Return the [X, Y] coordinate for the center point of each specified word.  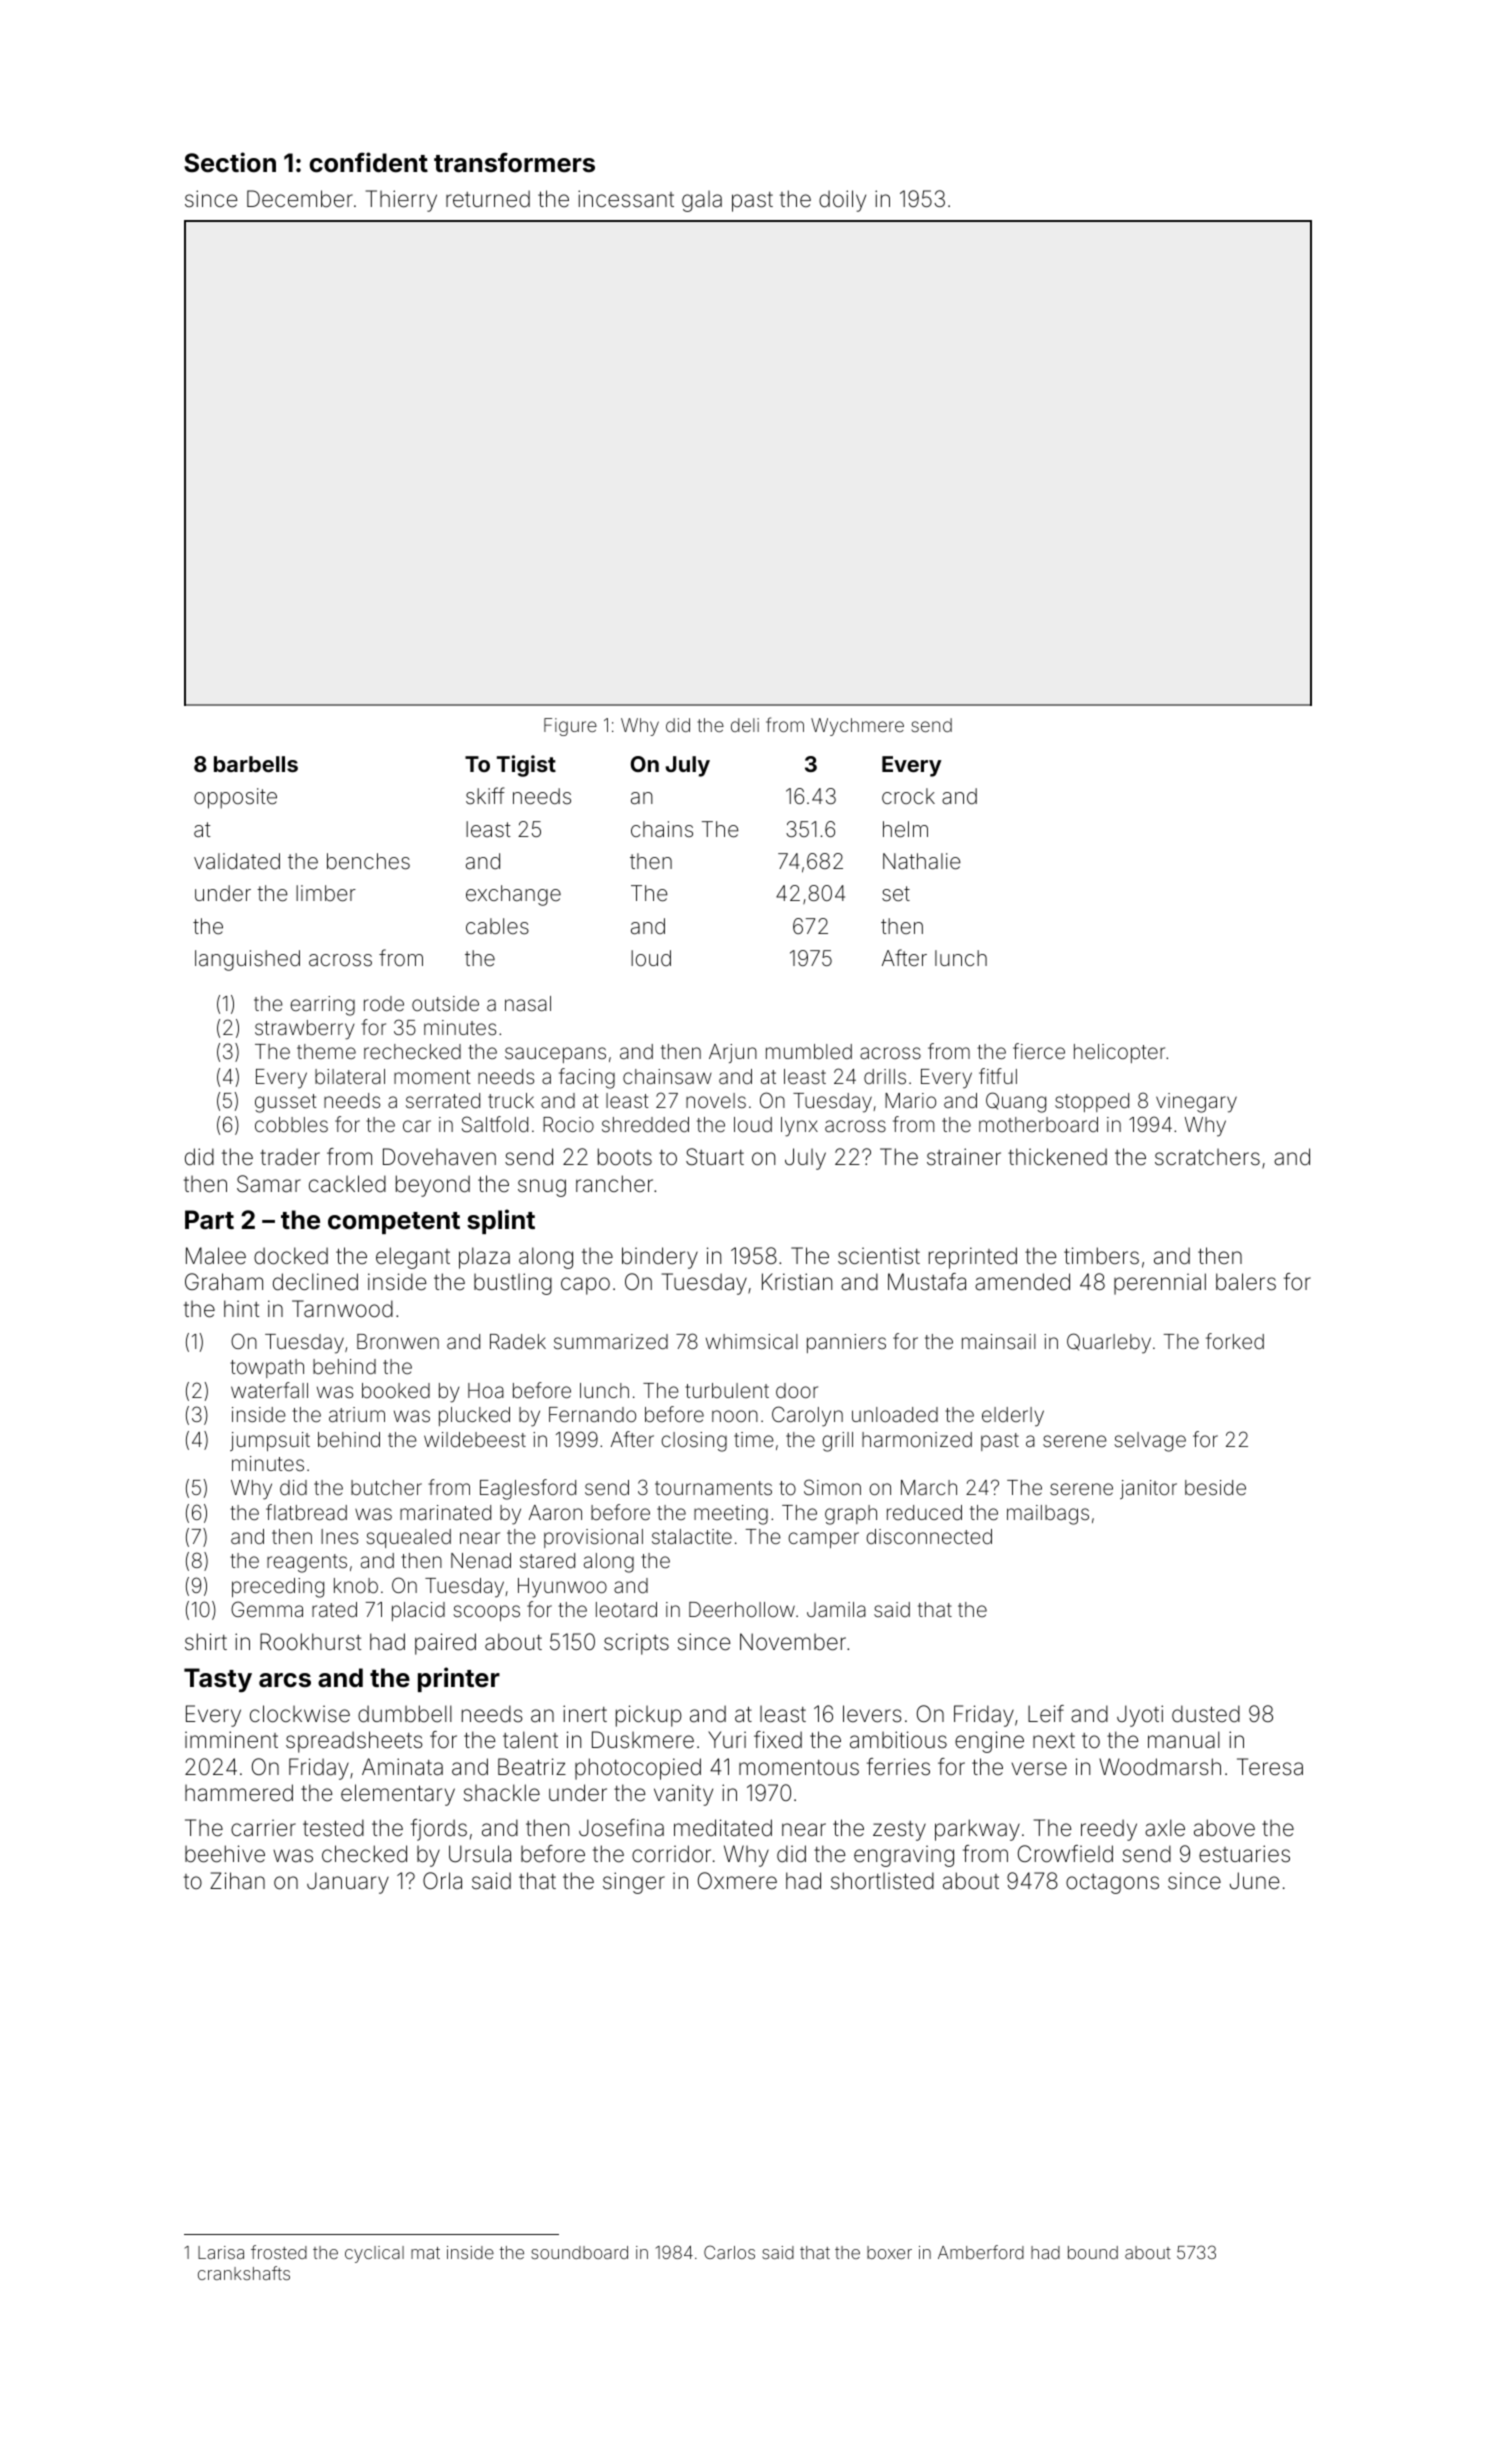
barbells [256, 764]
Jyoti [1140, 1716]
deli [745, 725]
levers [872, 1714]
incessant [626, 199]
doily [842, 201]
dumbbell [405, 1714]
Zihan [237, 1881]
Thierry [401, 201]
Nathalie [922, 861]
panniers [846, 1343]
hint [242, 1308]
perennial [1160, 1284]
